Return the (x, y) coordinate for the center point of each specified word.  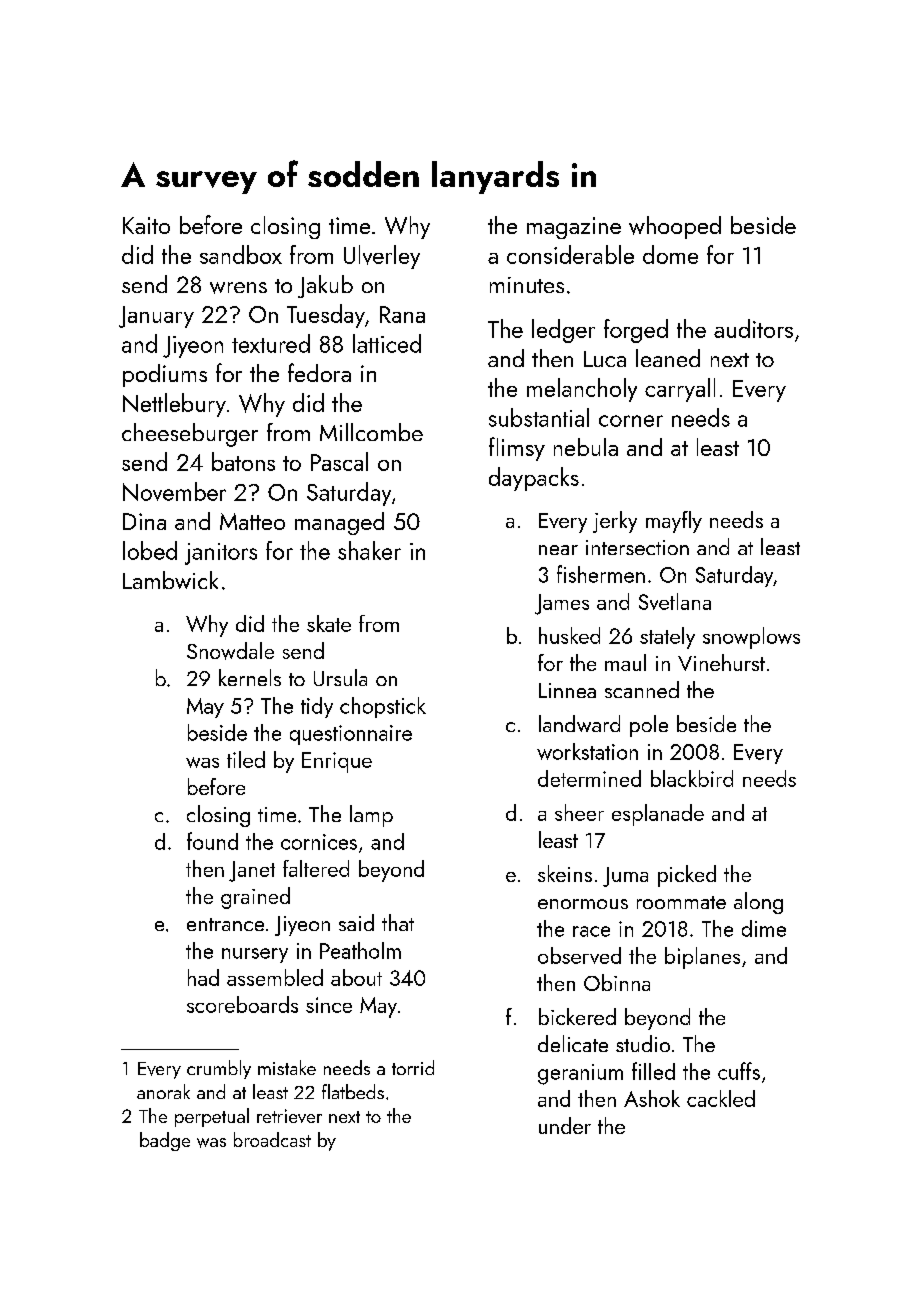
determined (589, 778)
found (212, 841)
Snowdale (230, 651)
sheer (579, 812)
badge (165, 1141)
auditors (753, 328)
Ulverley (382, 257)
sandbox (241, 254)
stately (667, 638)
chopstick (383, 707)
